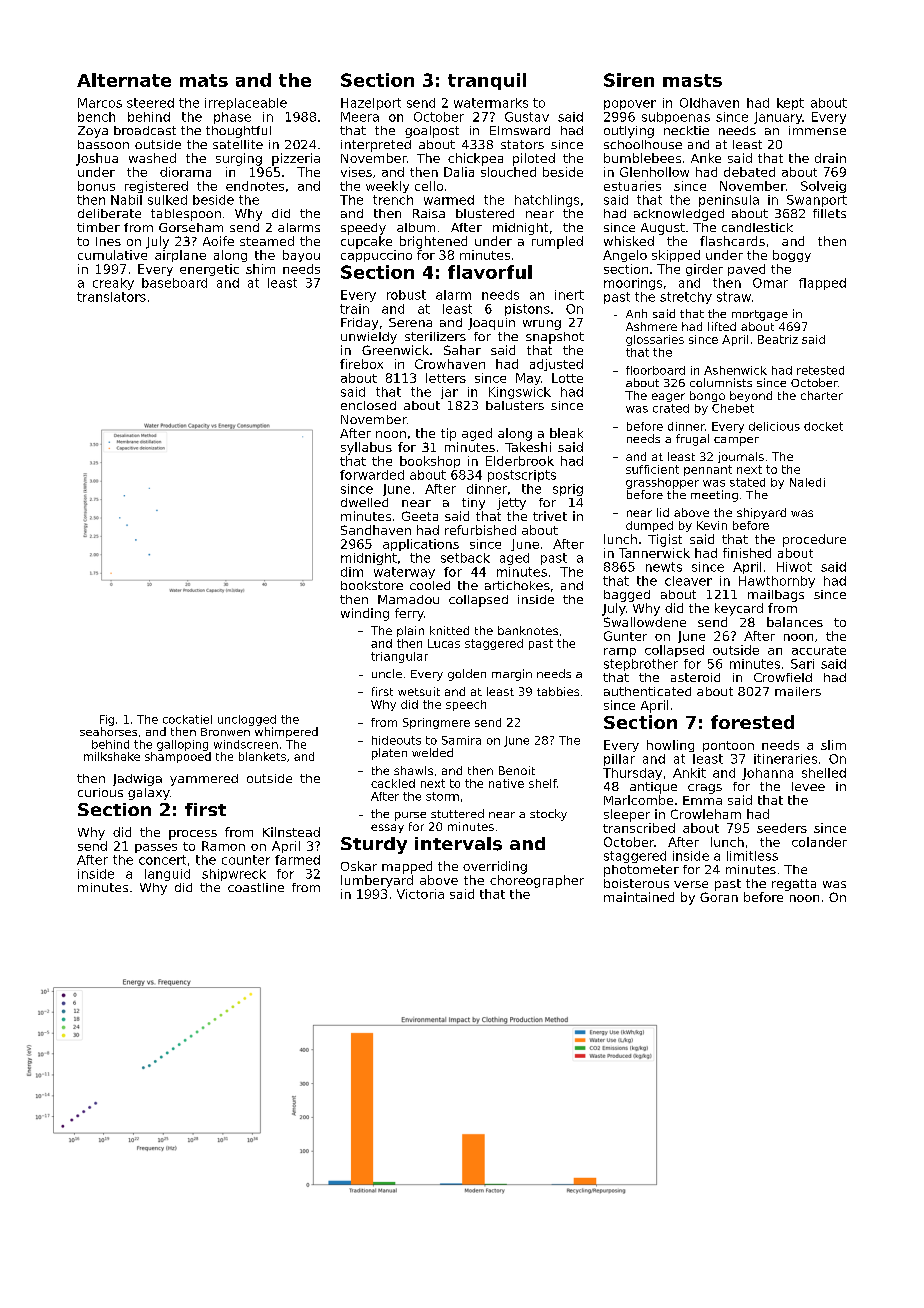 The width and height of the page is (924, 1308). What do you see at coordinates (108, 731) in the page?
I see `seahorses` at bounding box center [108, 731].
